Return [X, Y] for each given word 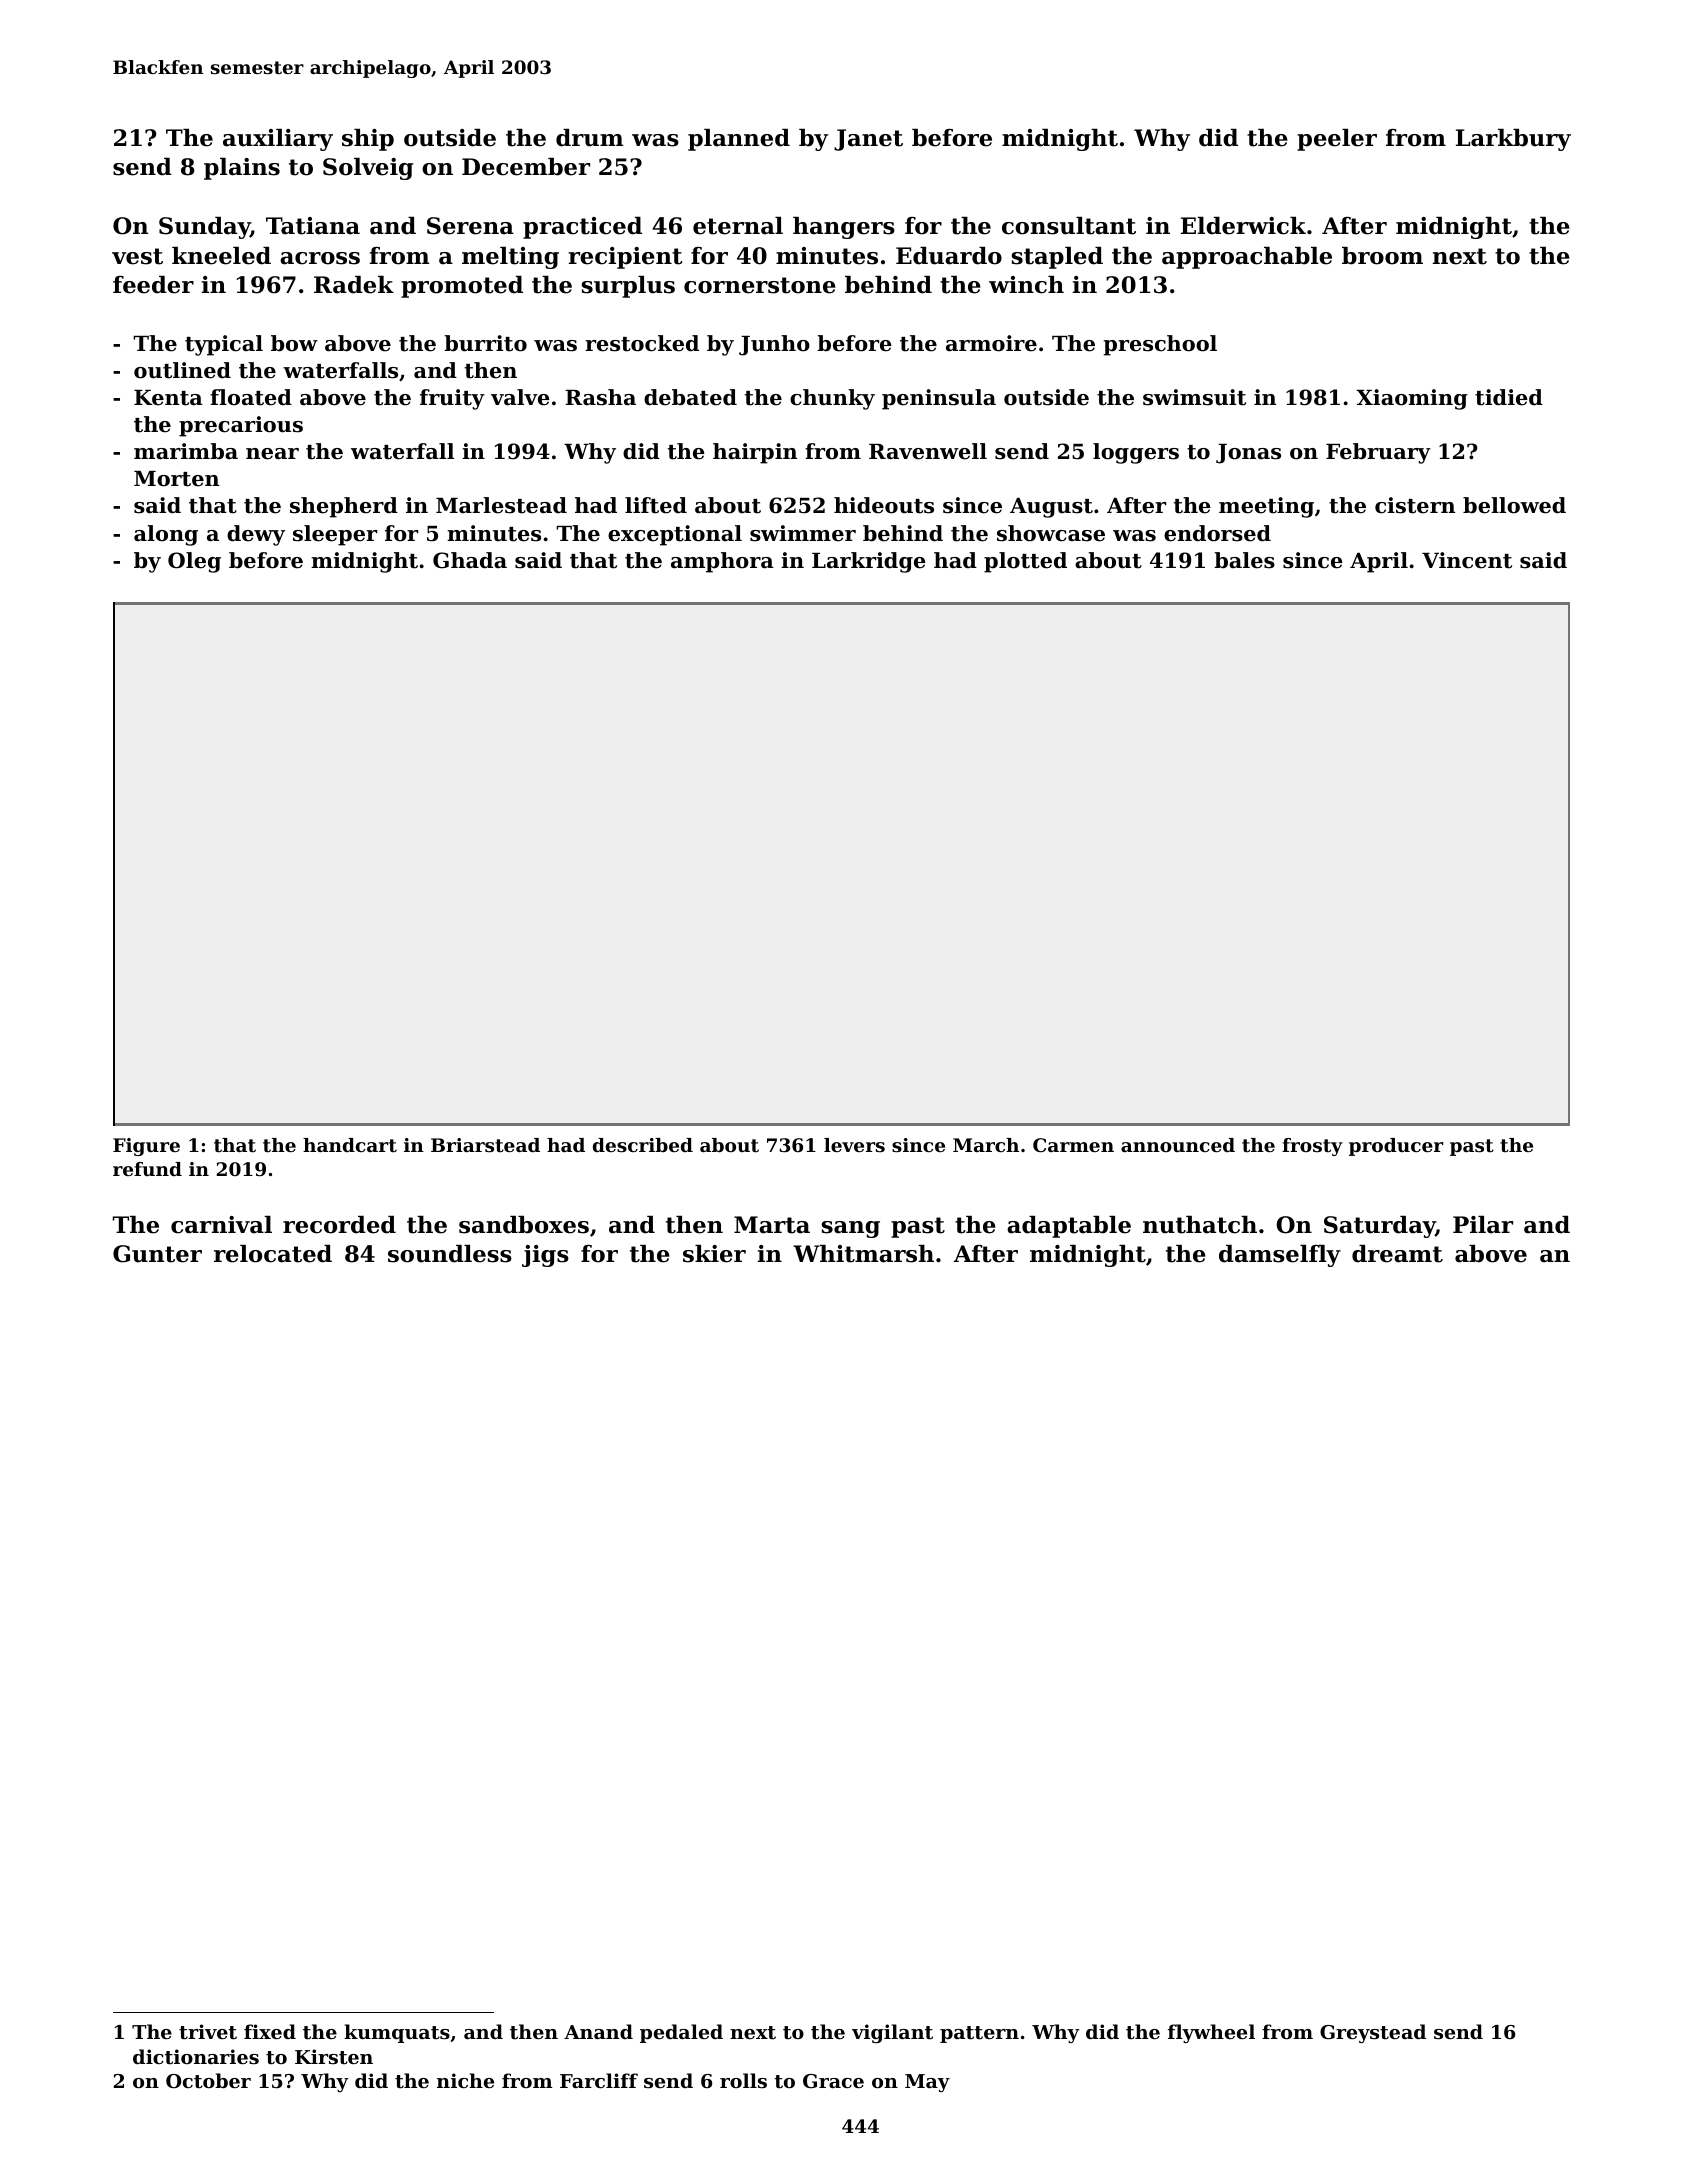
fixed [270, 2031]
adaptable [1069, 1227]
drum [589, 138]
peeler [1337, 140]
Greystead [1373, 2033]
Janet [868, 140]
